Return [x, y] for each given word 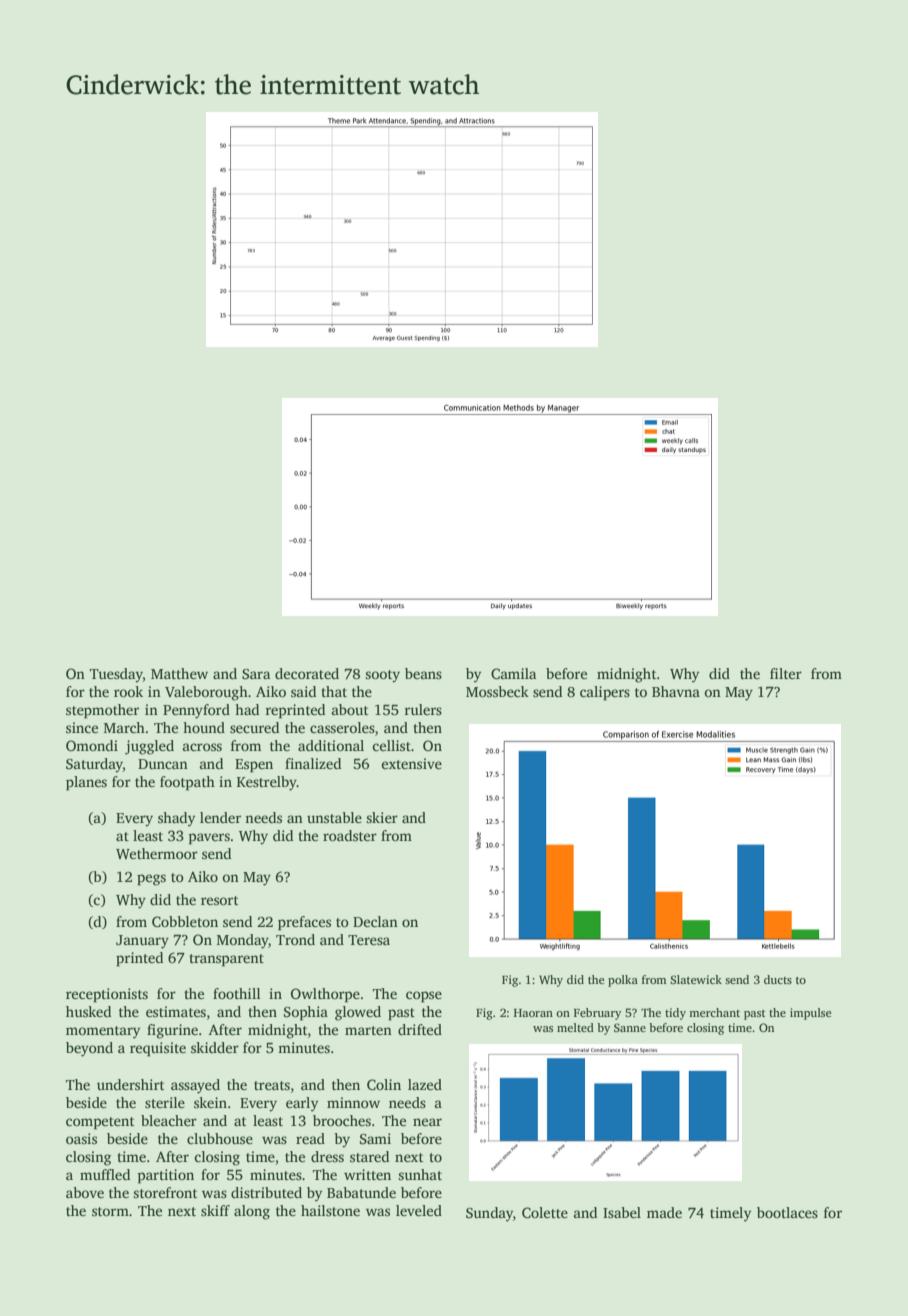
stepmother [102, 711]
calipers [605, 693]
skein [210, 1102]
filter [786, 673]
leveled [419, 1210]
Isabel [622, 1212]
